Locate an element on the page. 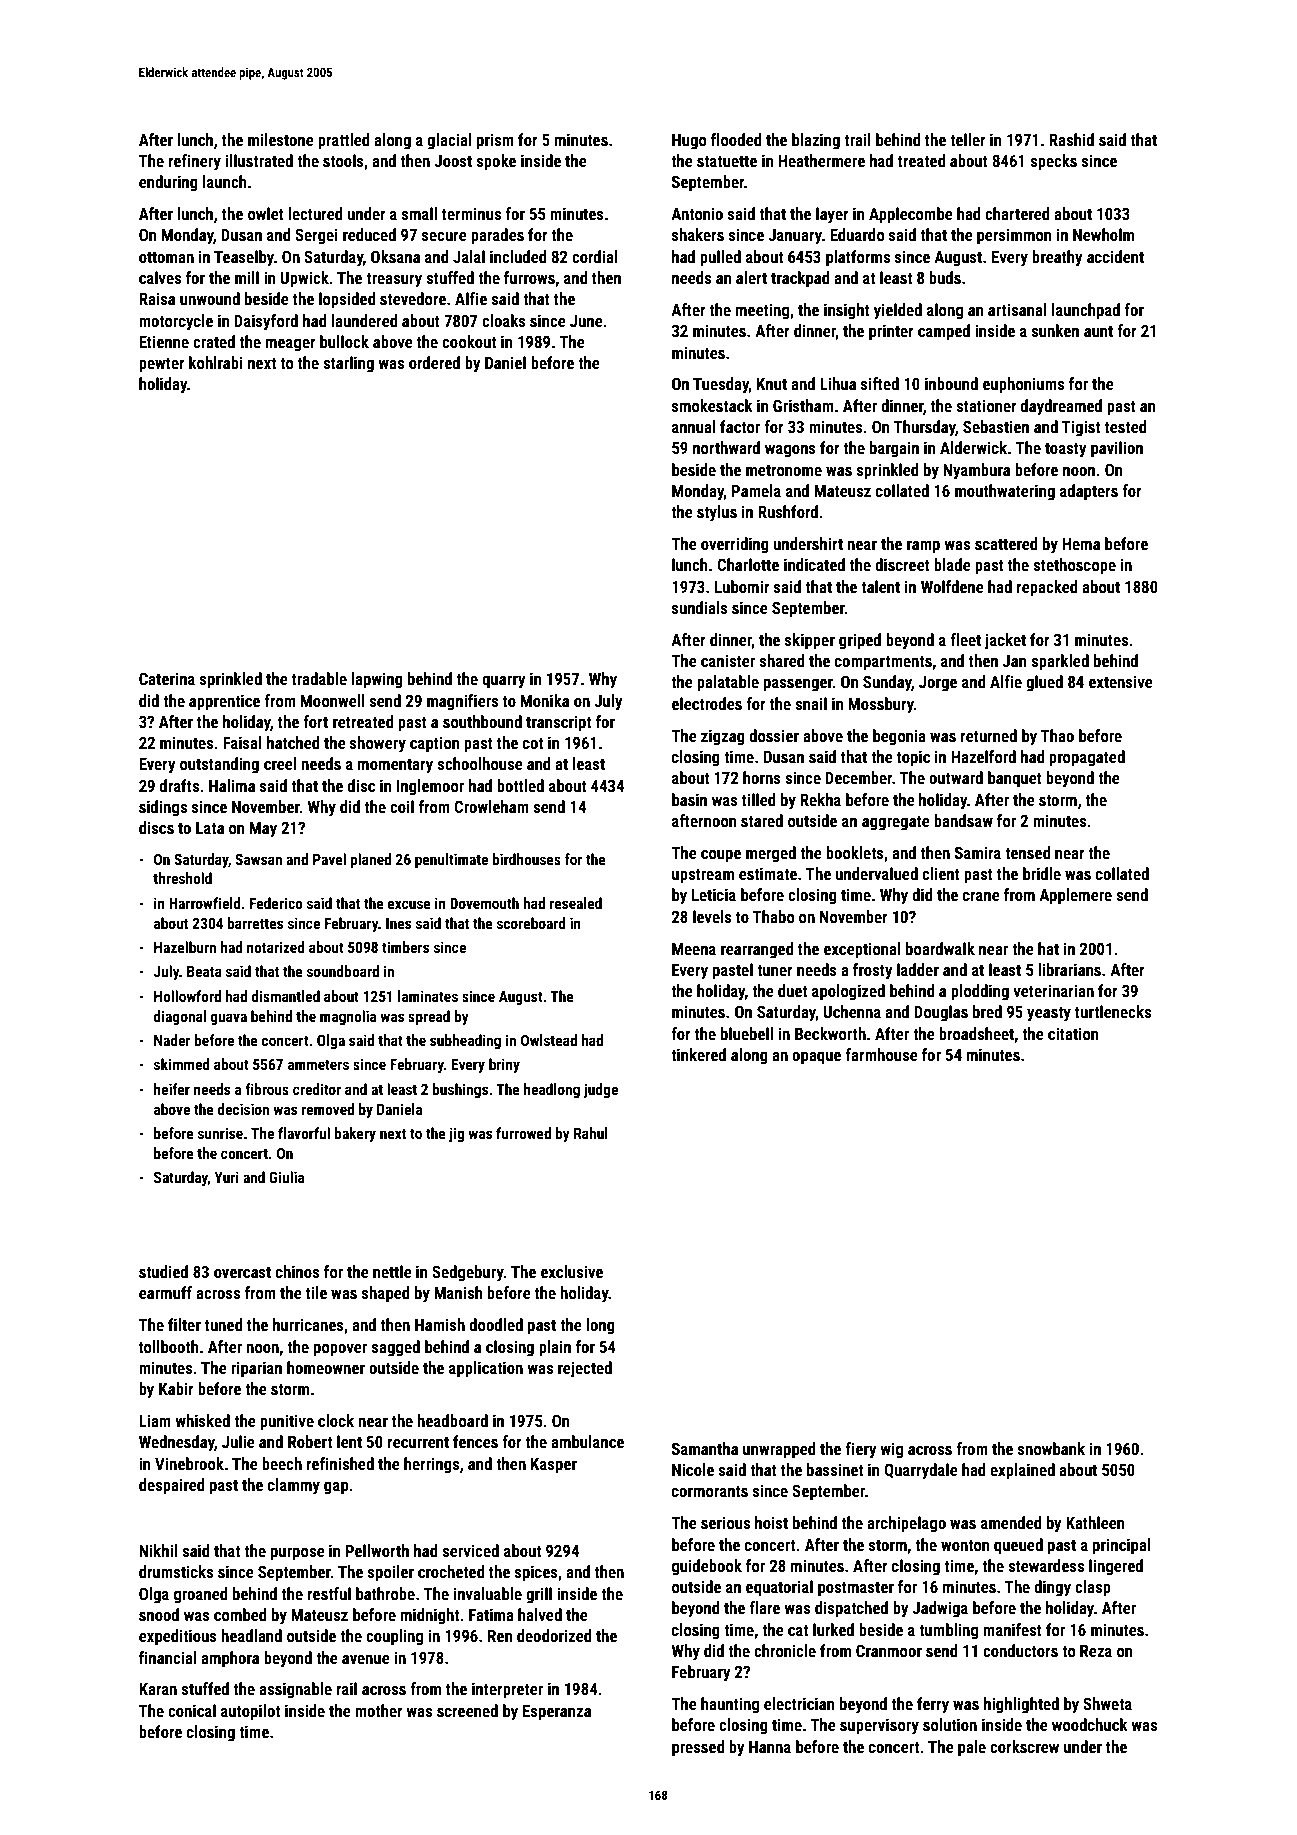 The height and width of the image is (1835, 1297). ordered is located at coordinates (434, 362).
